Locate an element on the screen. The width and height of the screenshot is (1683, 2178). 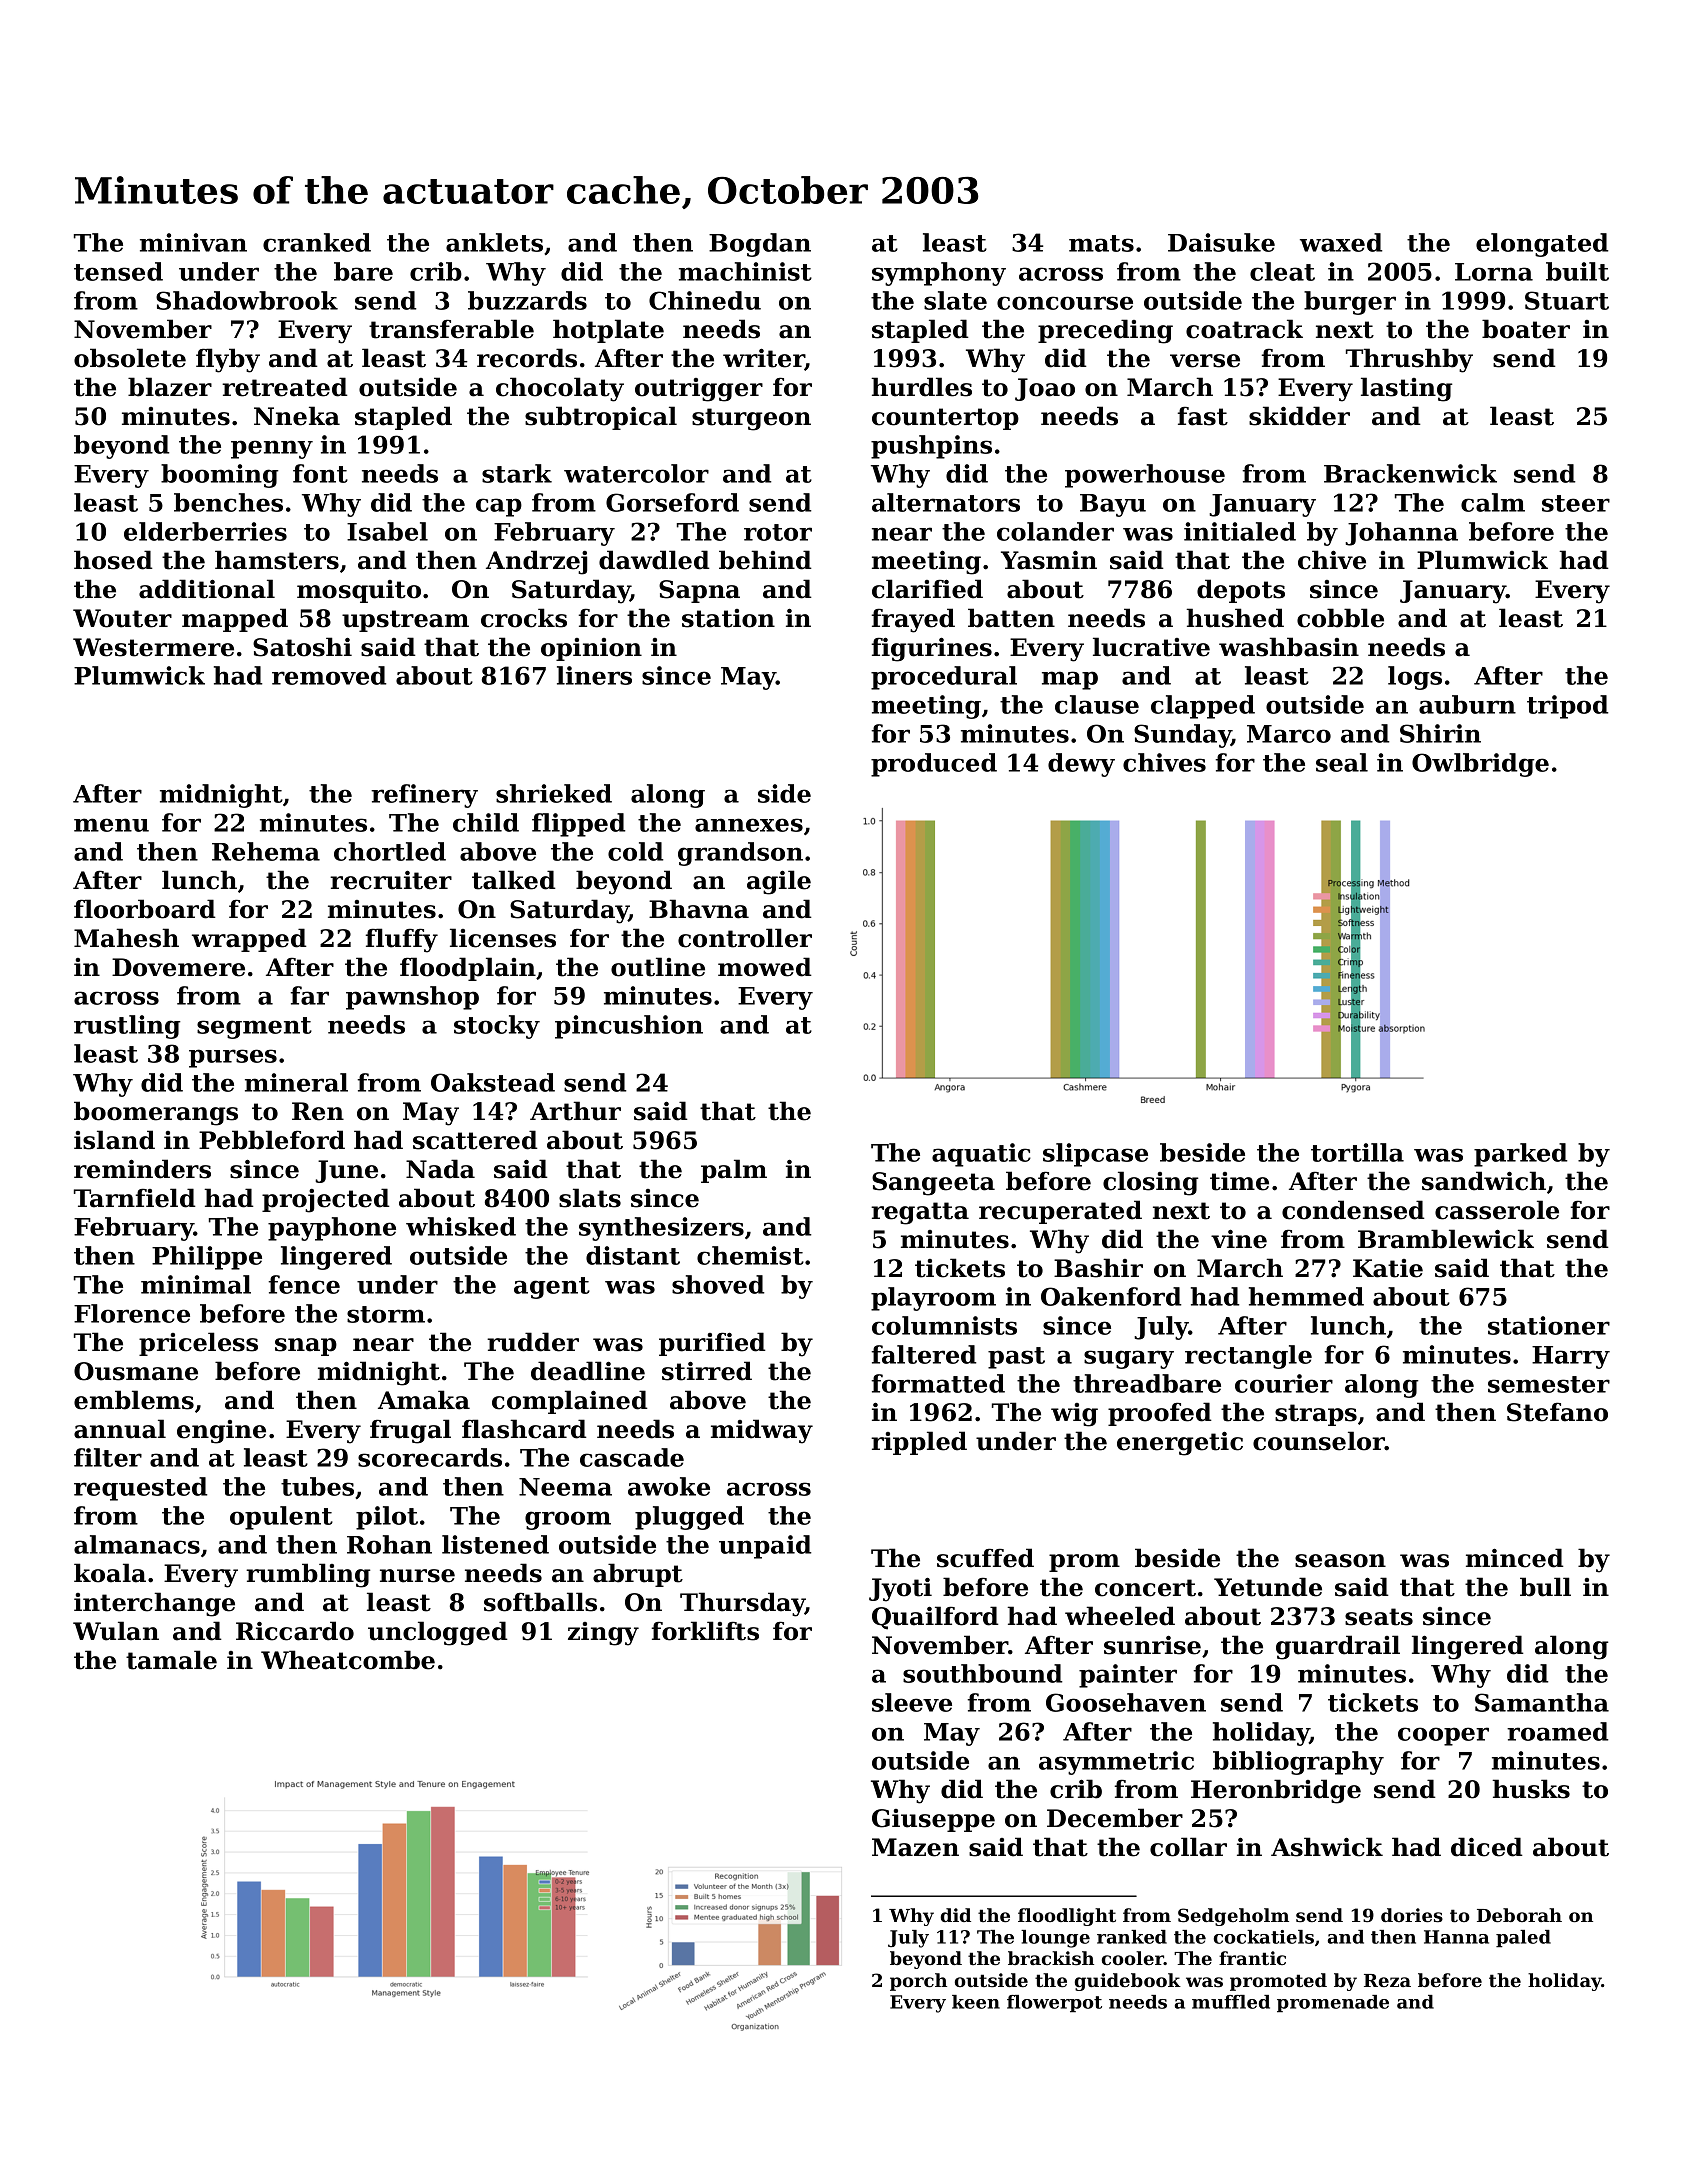
elongated is located at coordinates (1542, 245).
